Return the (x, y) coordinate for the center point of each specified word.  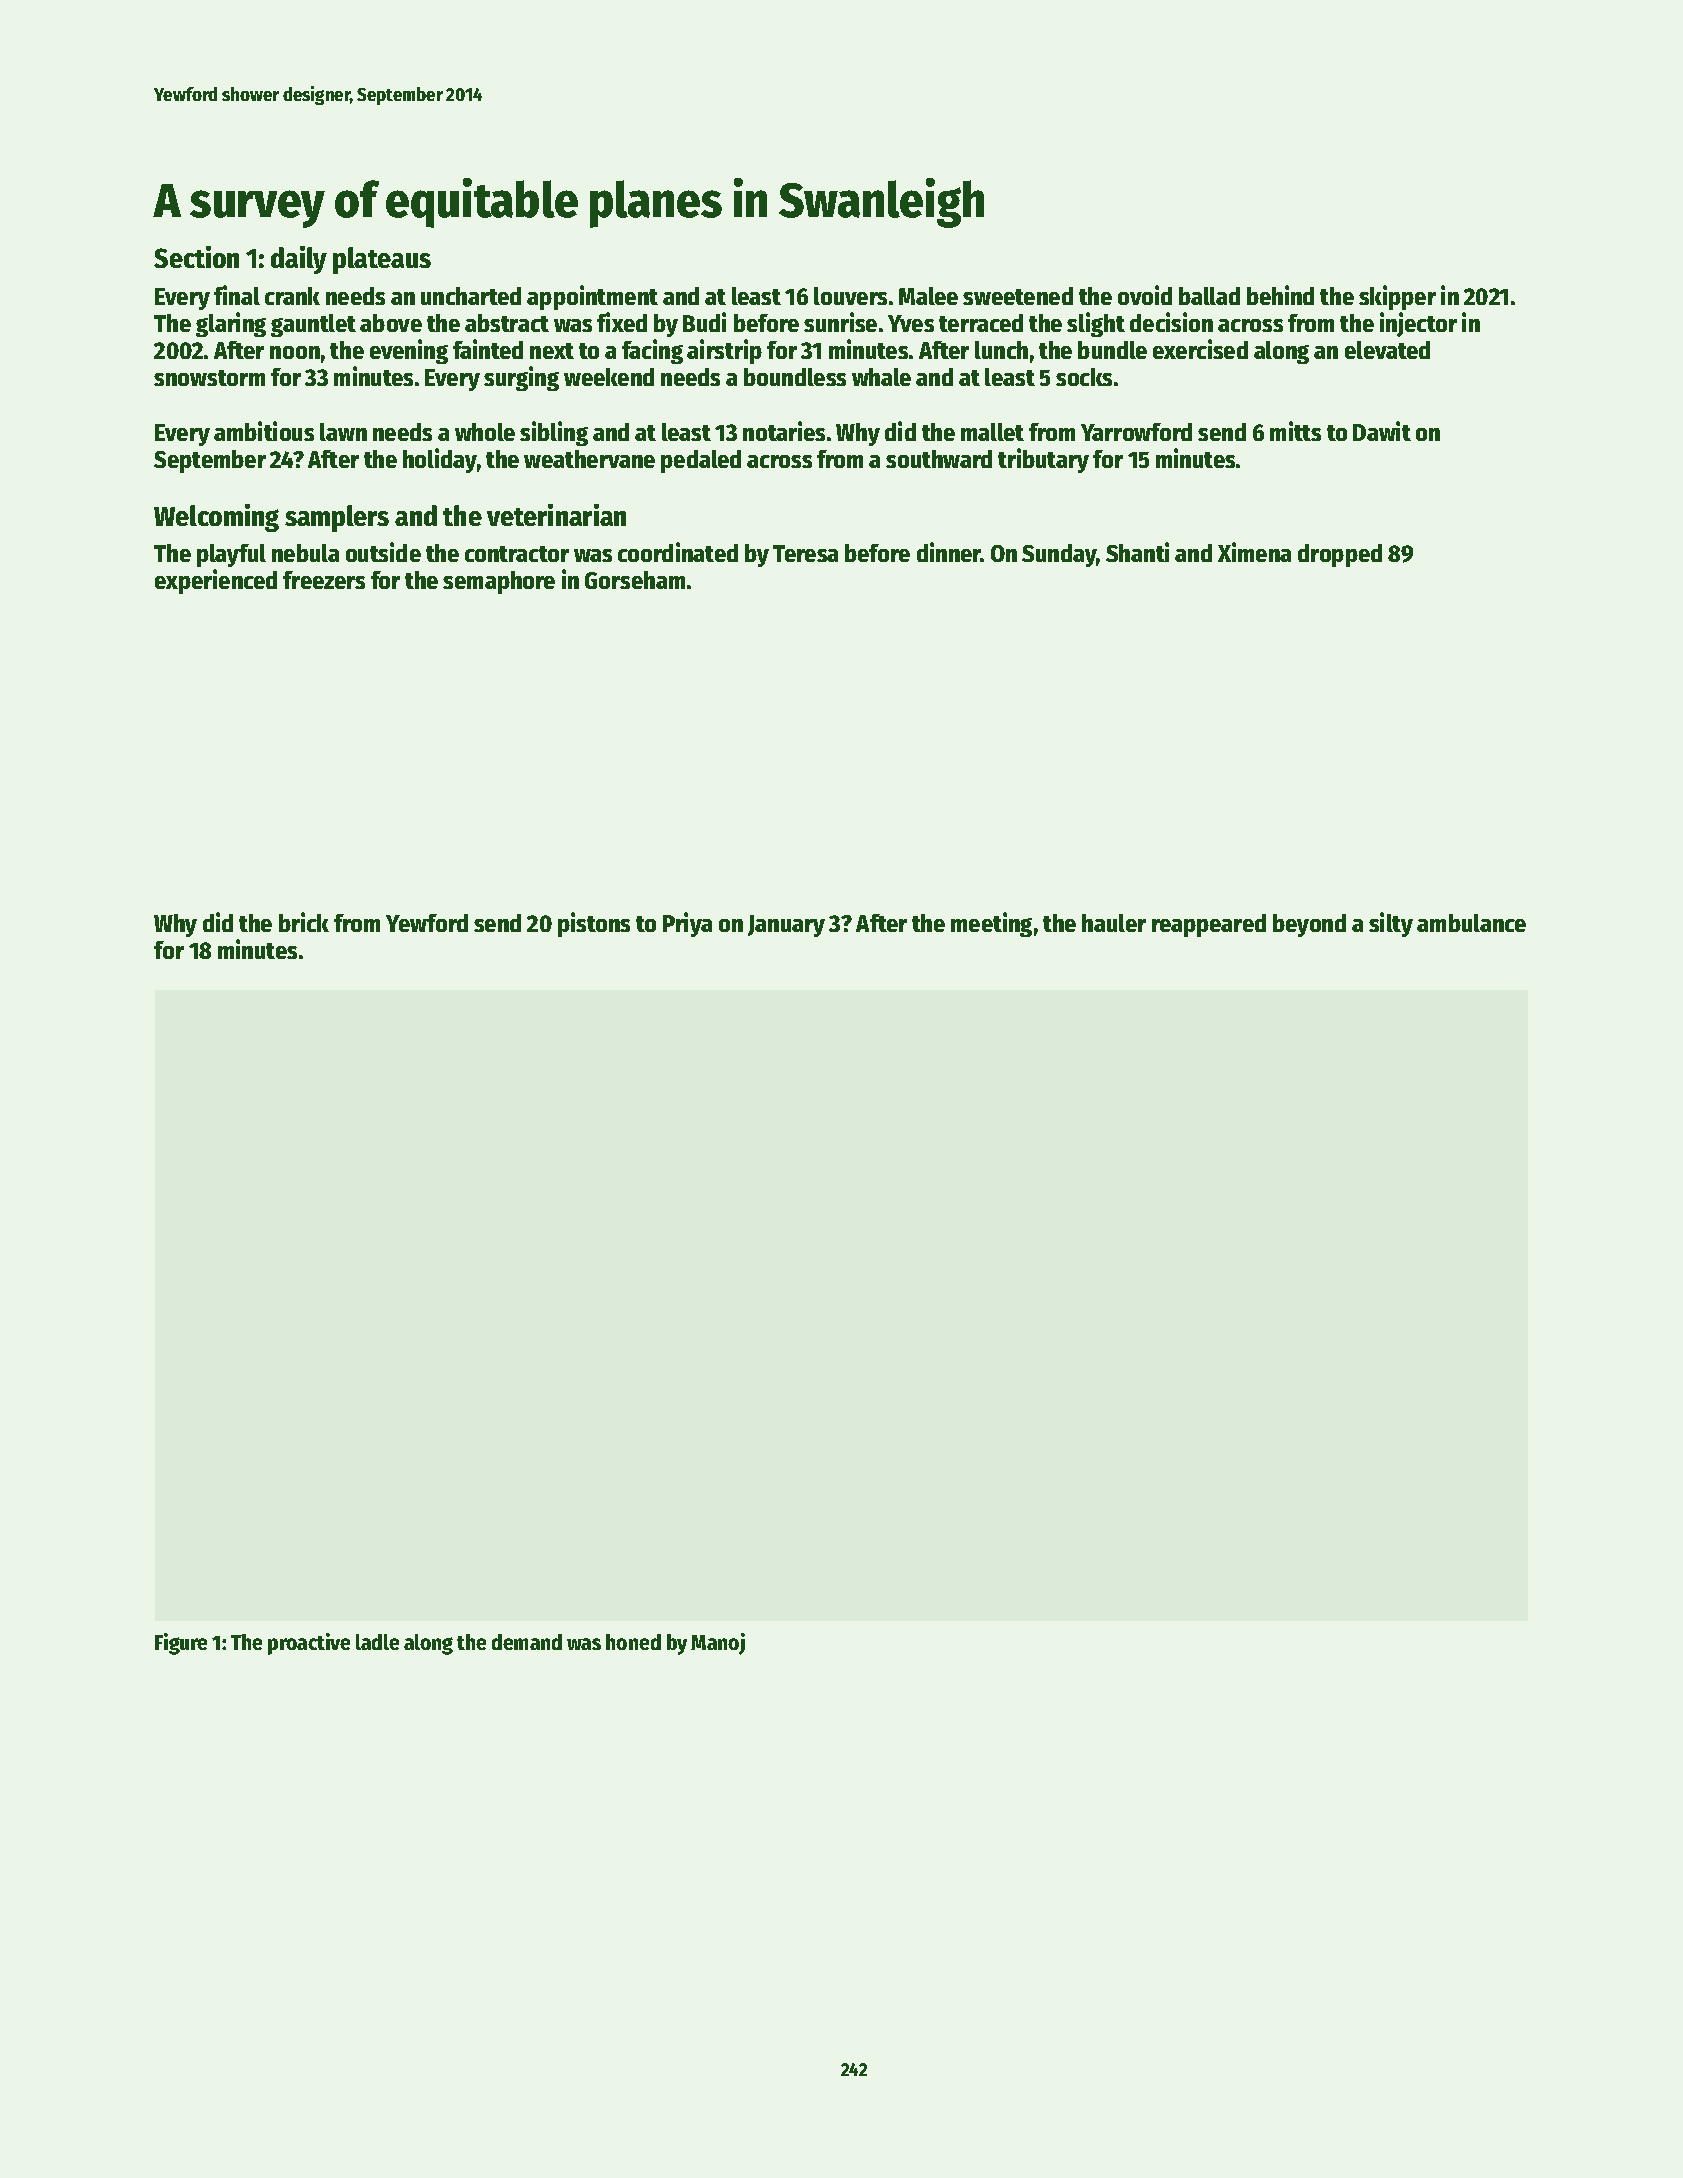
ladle (377, 1642)
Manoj (718, 1644)
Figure (181, 1644)
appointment (592, 297)
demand (527, 1642)
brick (304, 922)
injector (1418, 324)
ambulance (1471, 923)
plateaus (382, 260)
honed (633, 1642)
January (786, 926)
